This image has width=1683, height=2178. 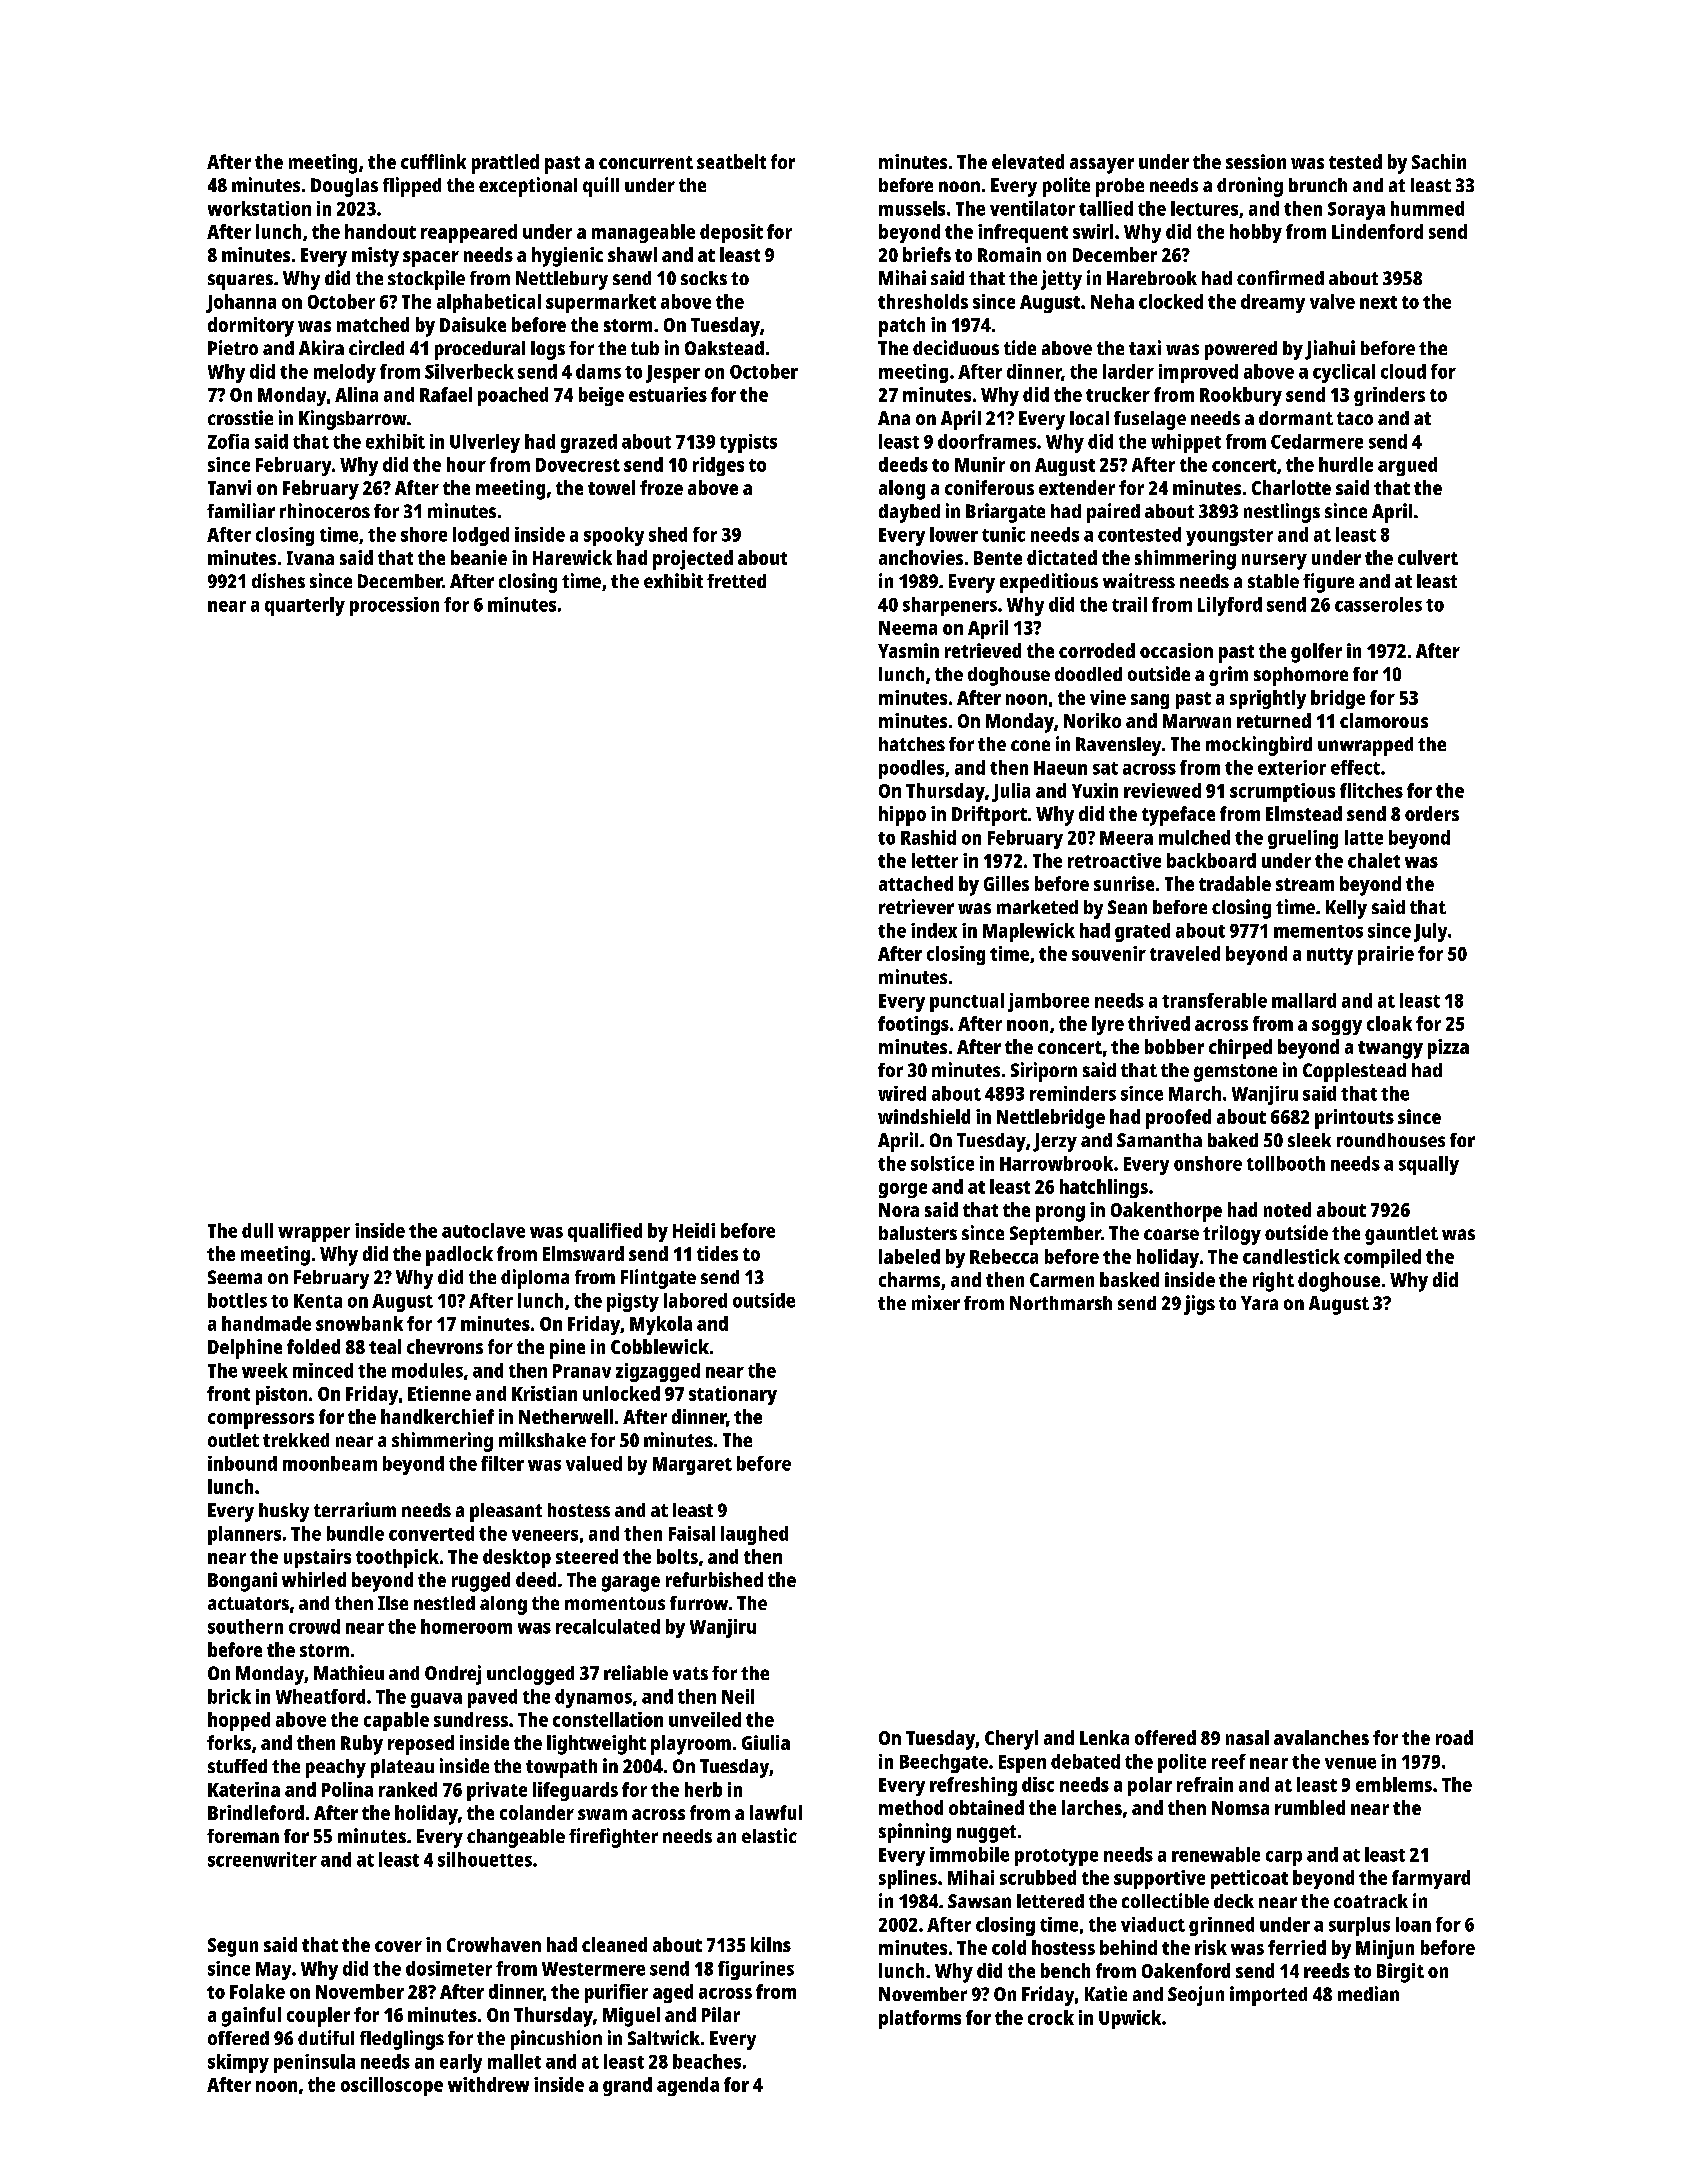 I want to click on disc, so click(x=1038, y=1784).
